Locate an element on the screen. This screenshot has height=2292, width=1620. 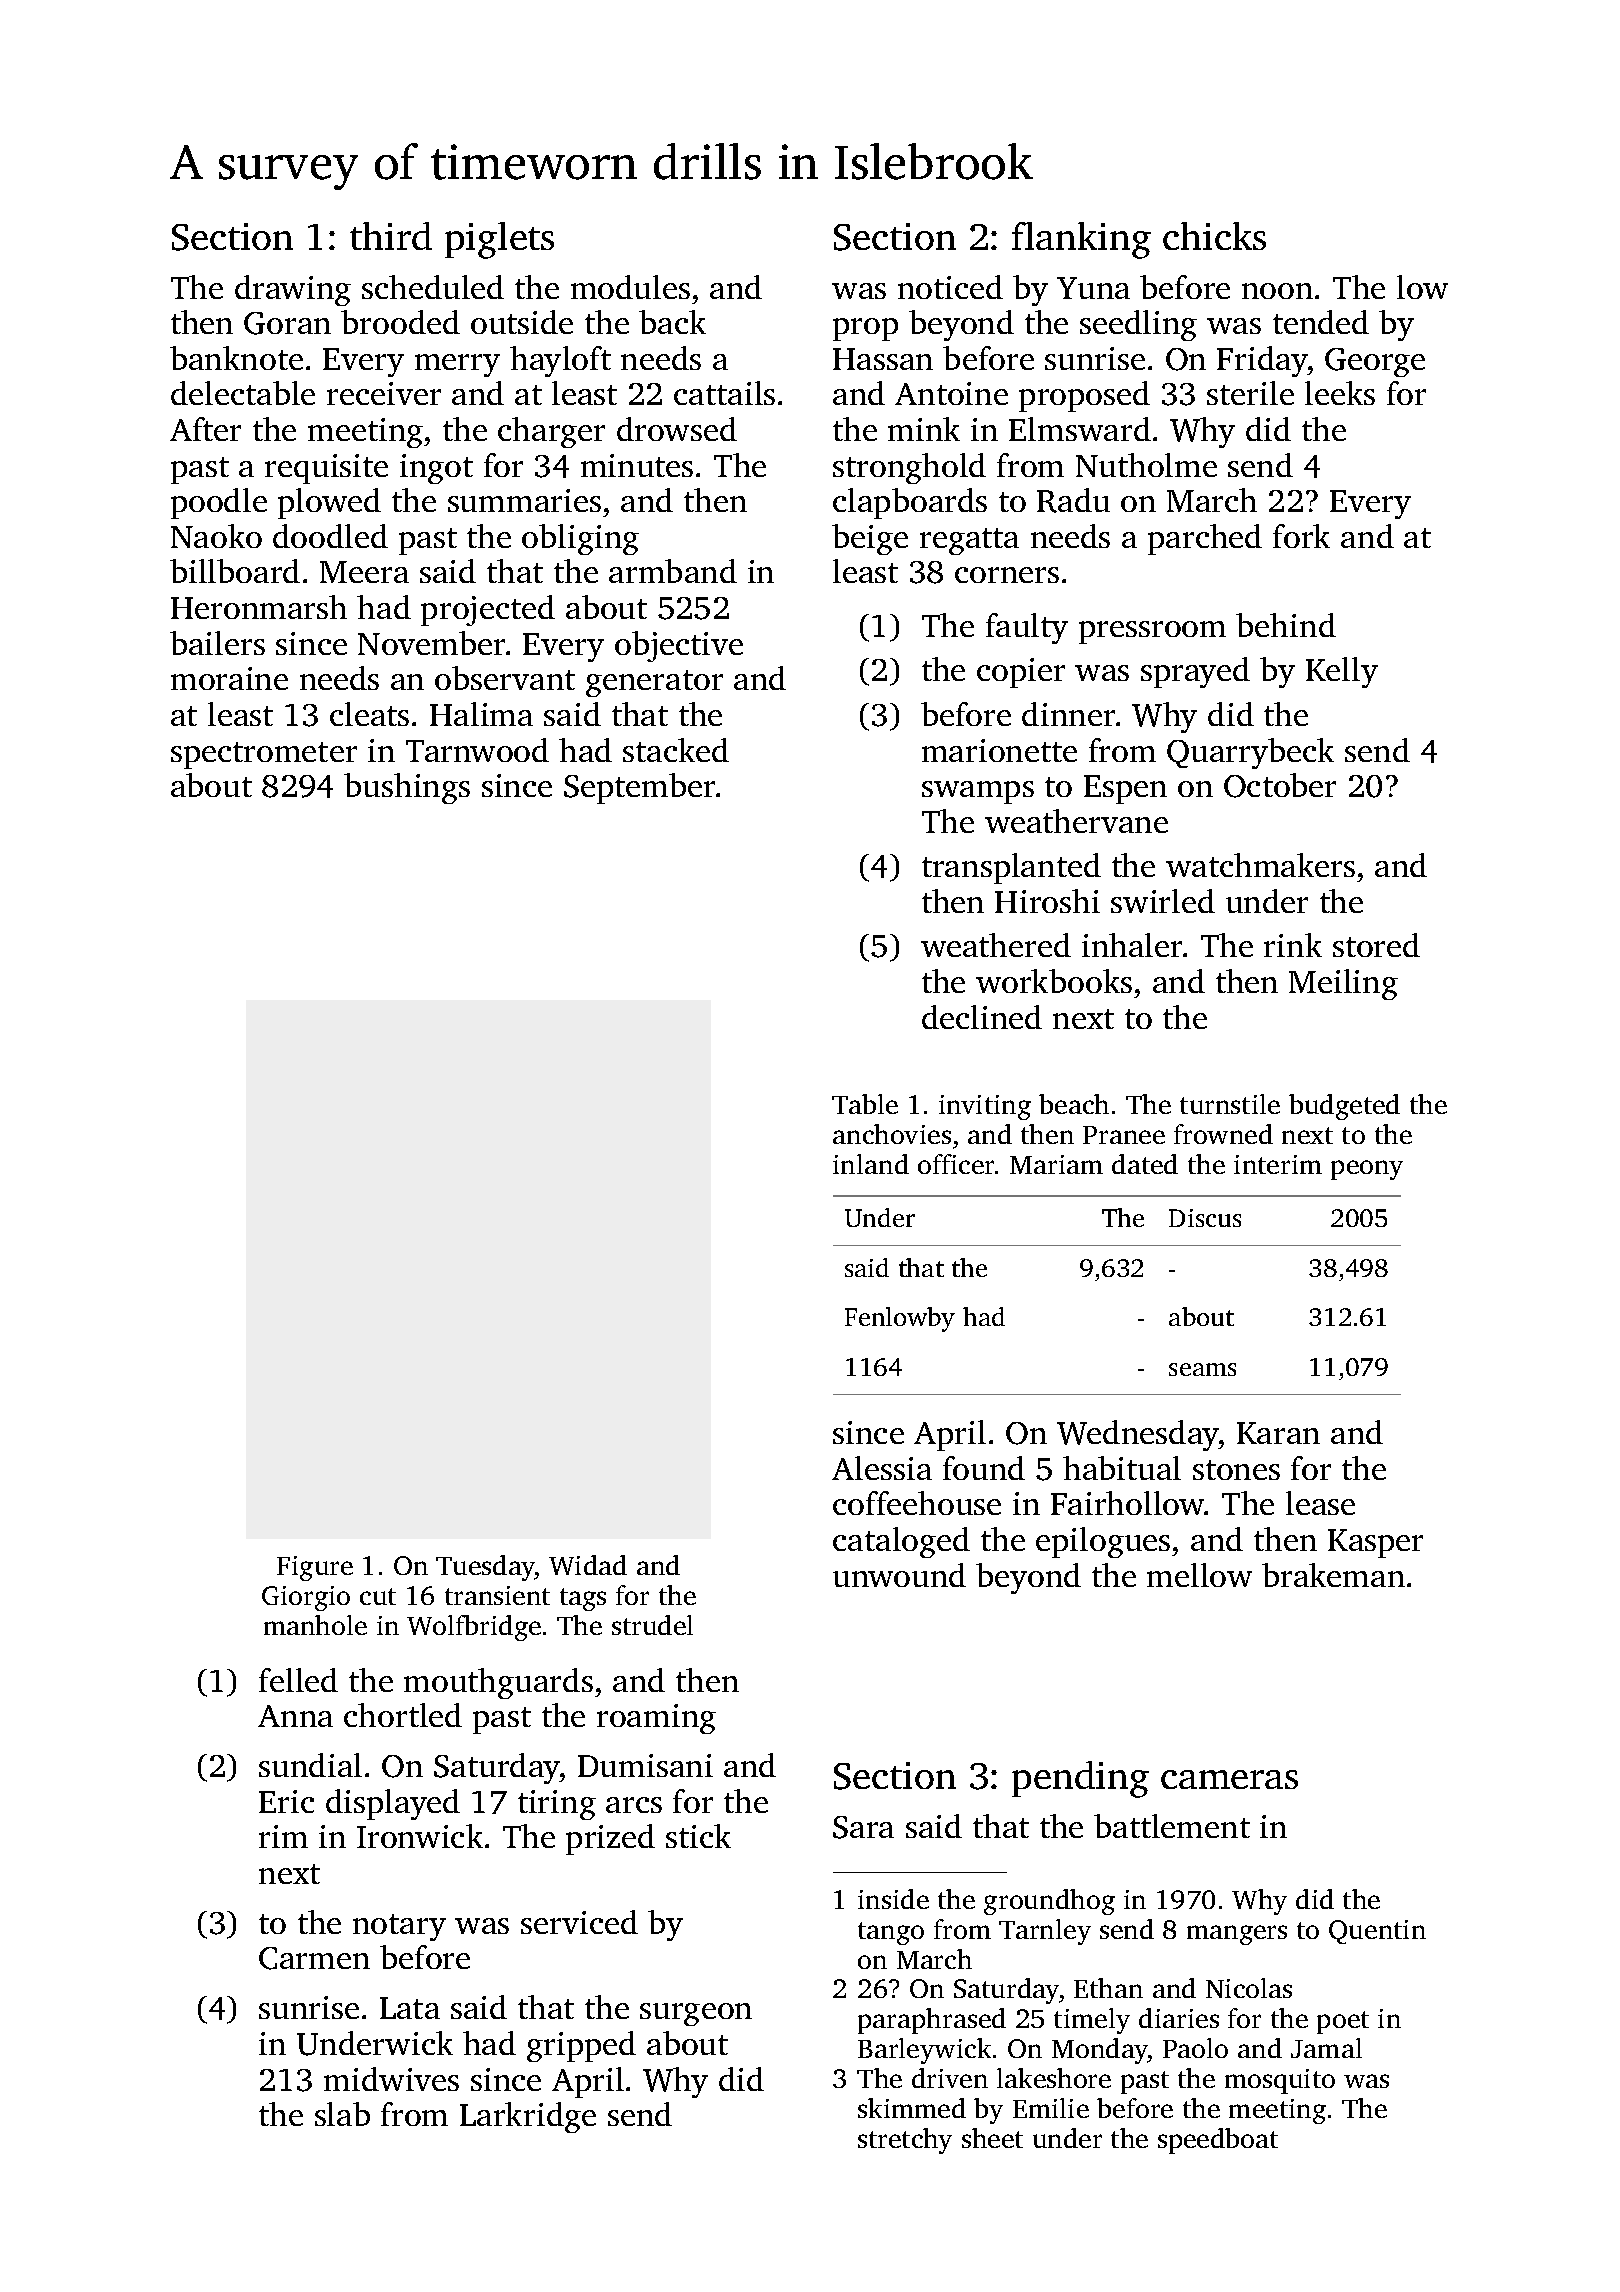
parched is located at coordinates (1205, 539).
